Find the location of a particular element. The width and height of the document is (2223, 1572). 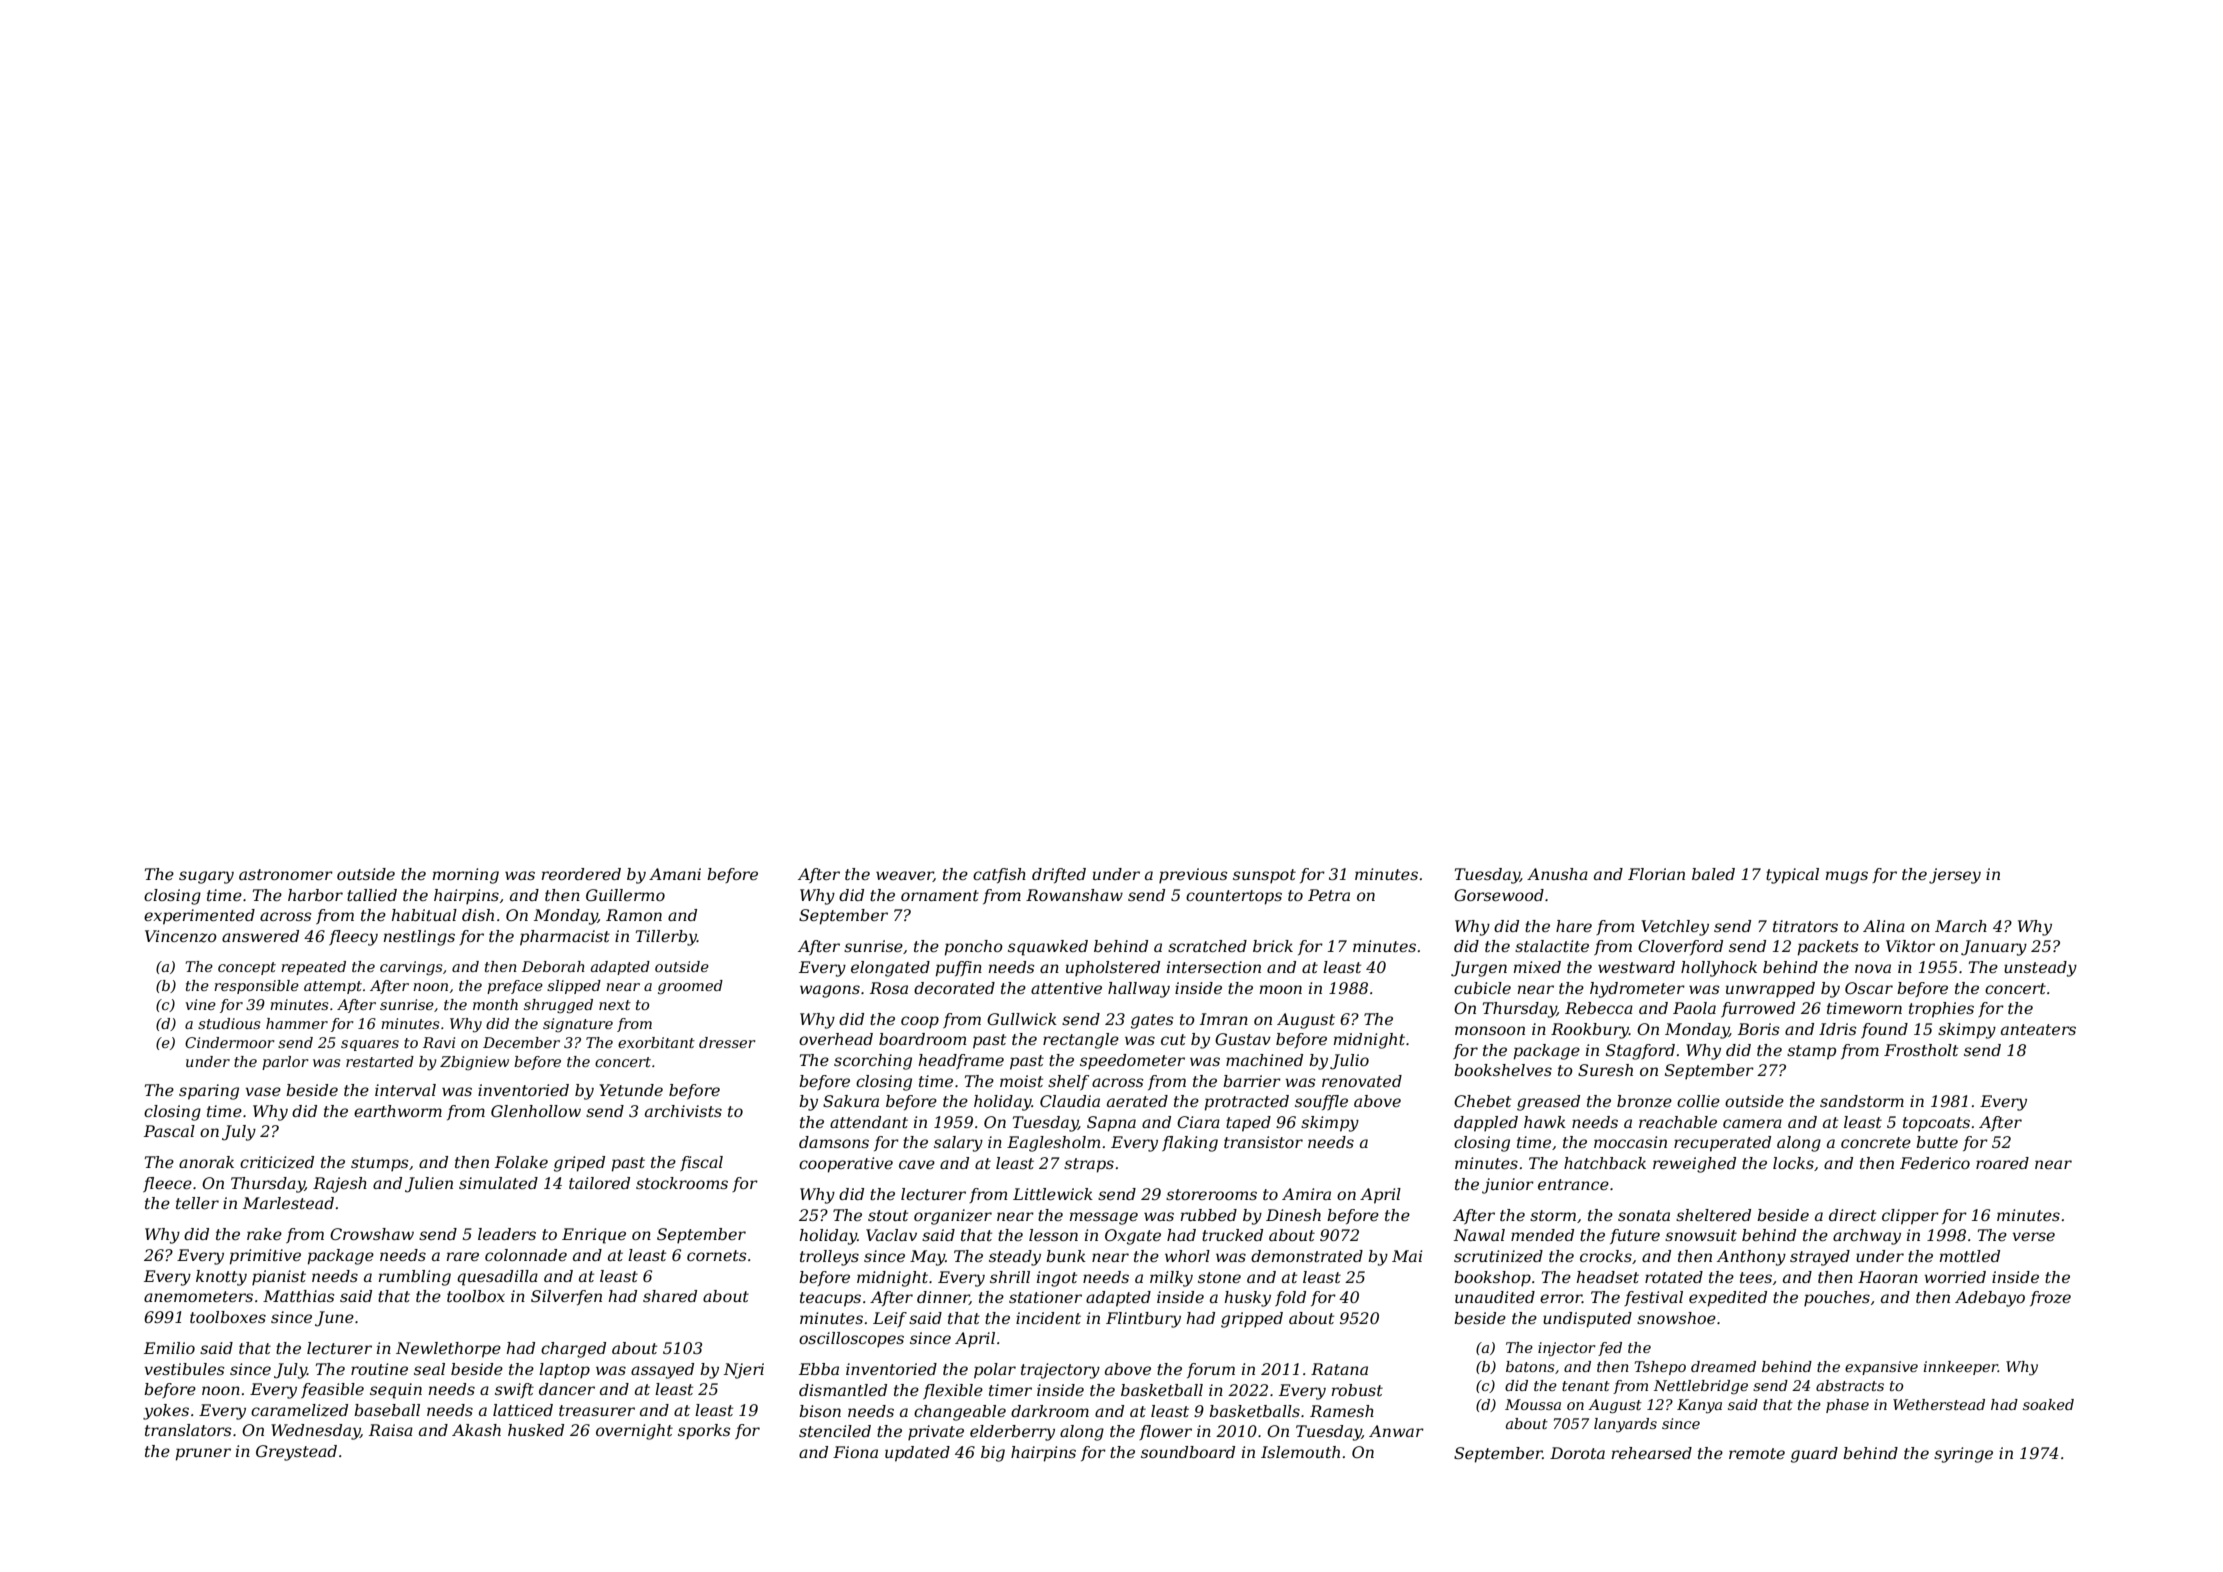

drifted is located at coordinates (1059, 875).
